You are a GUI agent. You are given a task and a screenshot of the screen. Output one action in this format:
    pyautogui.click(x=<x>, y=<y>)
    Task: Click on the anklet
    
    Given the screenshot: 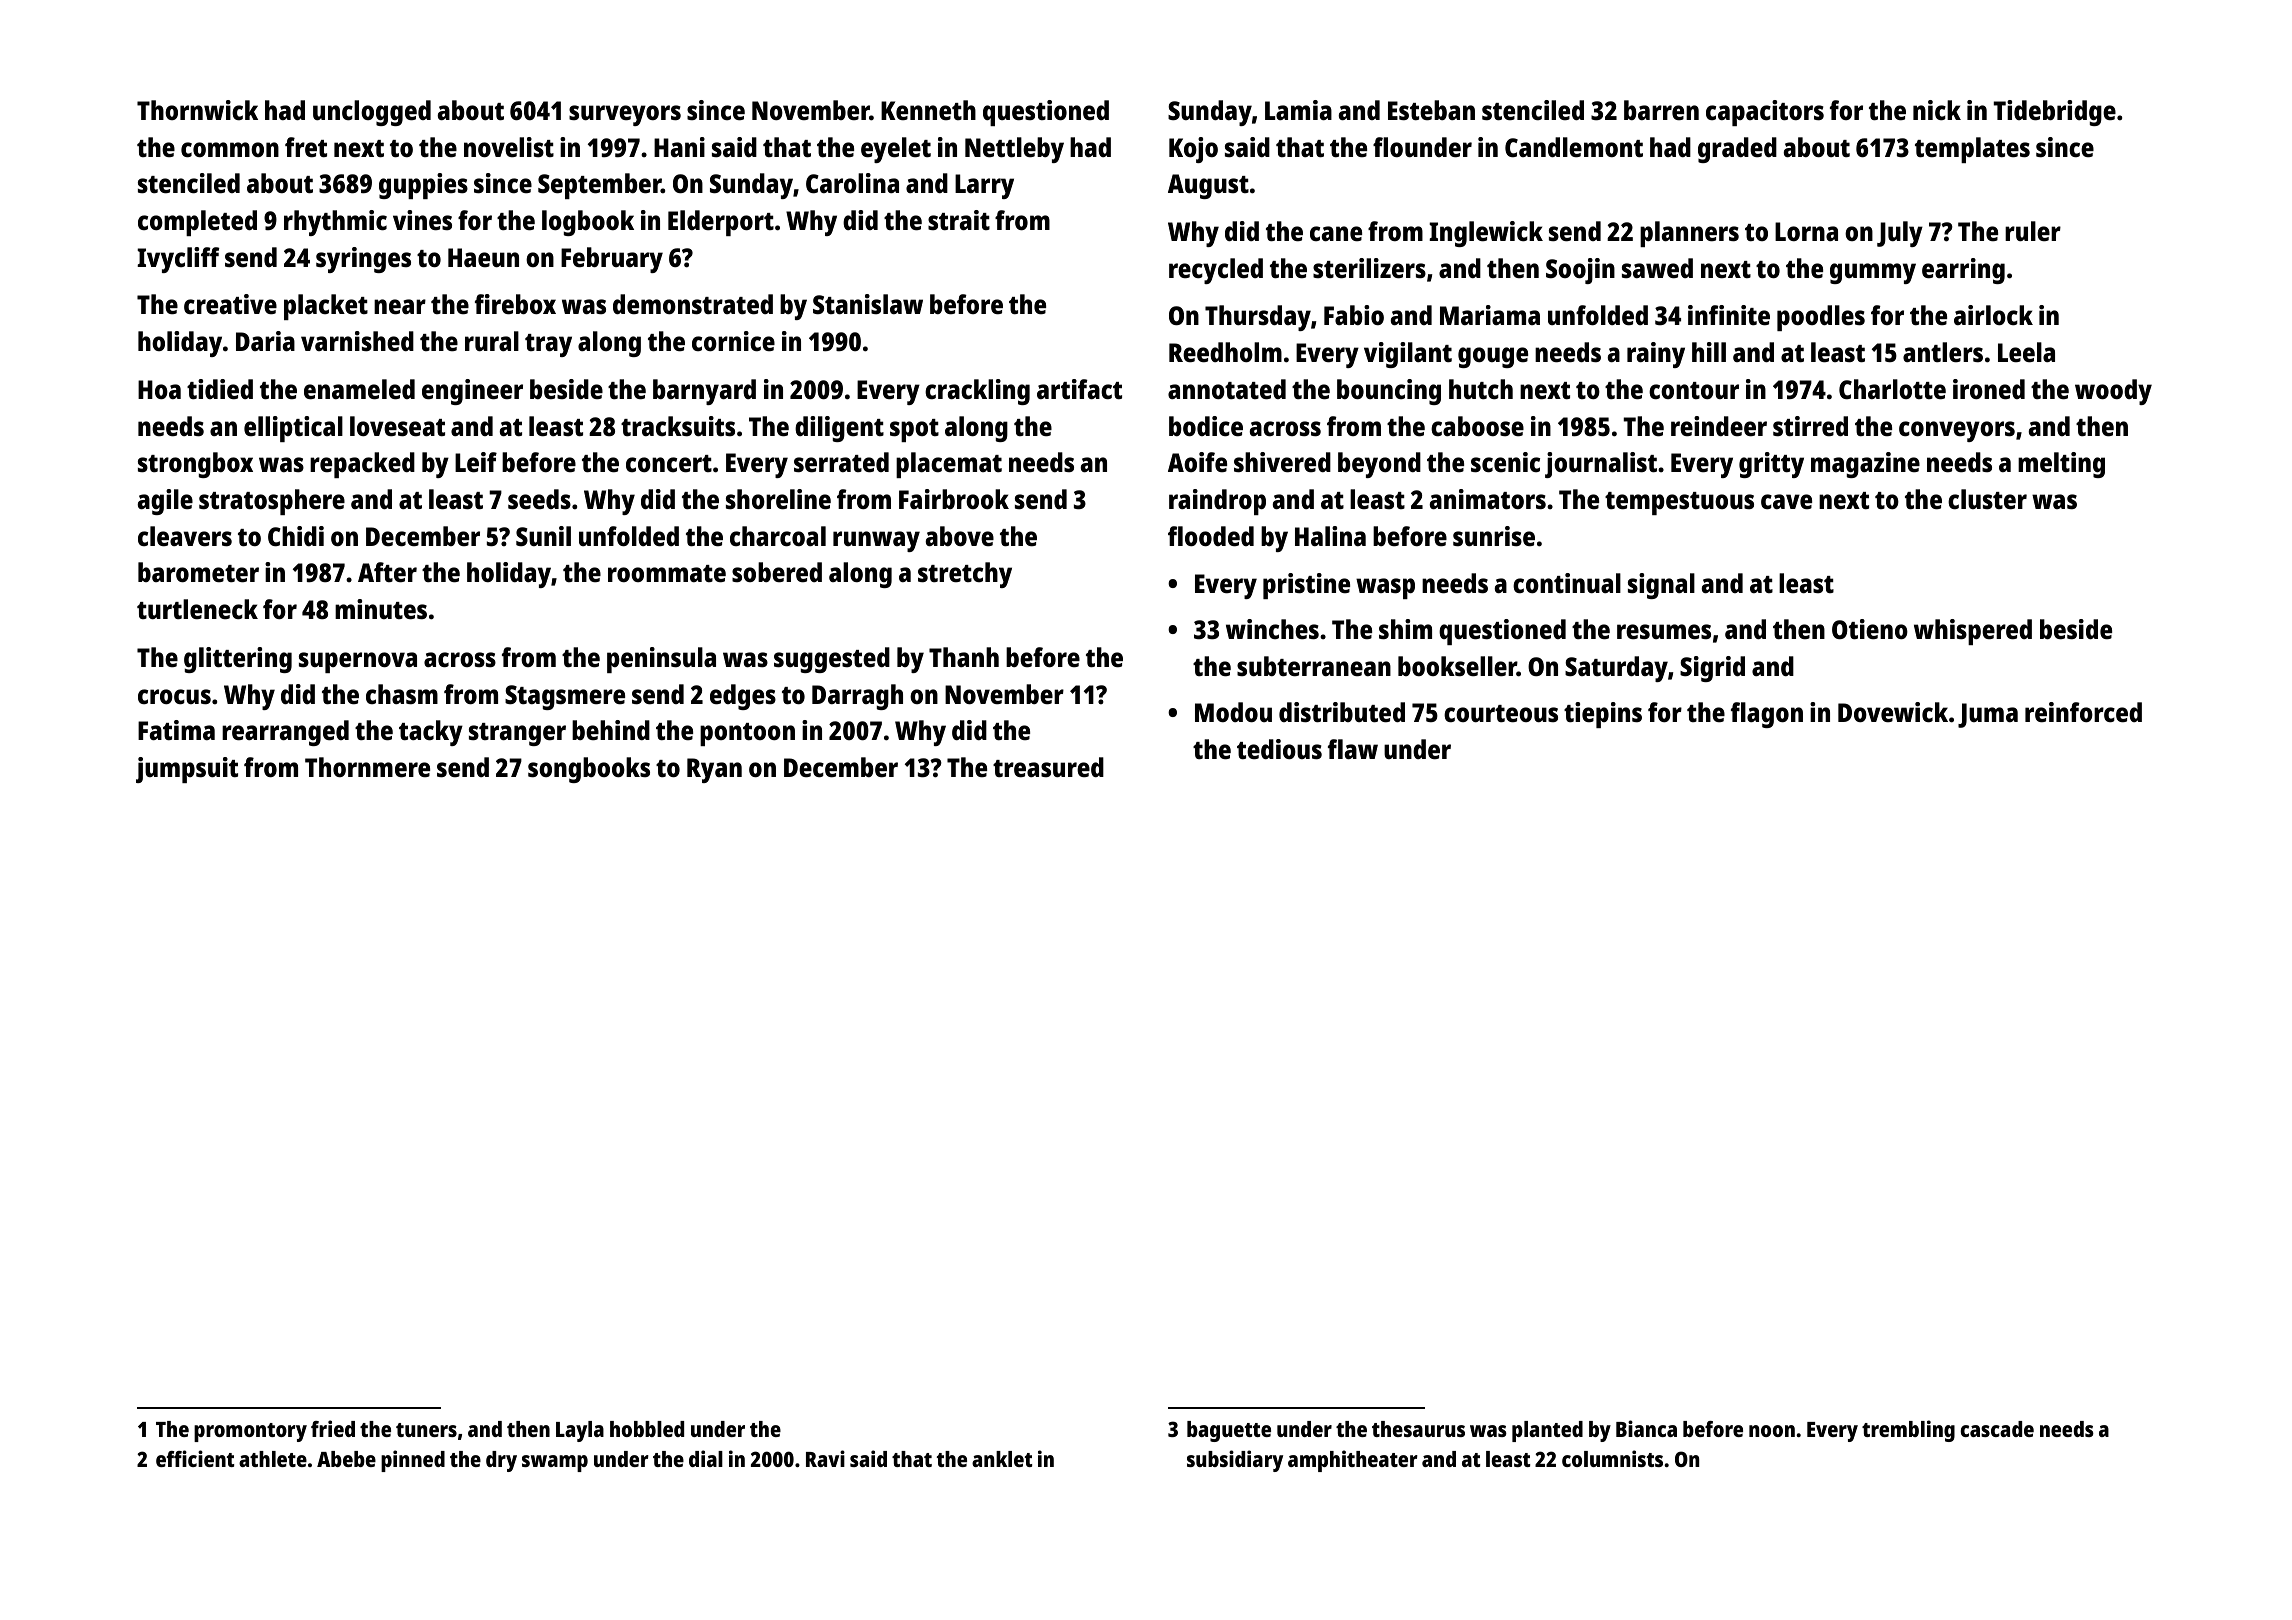 What is the action you would take?
    pyautogui.click(x=1002, y=1459)
